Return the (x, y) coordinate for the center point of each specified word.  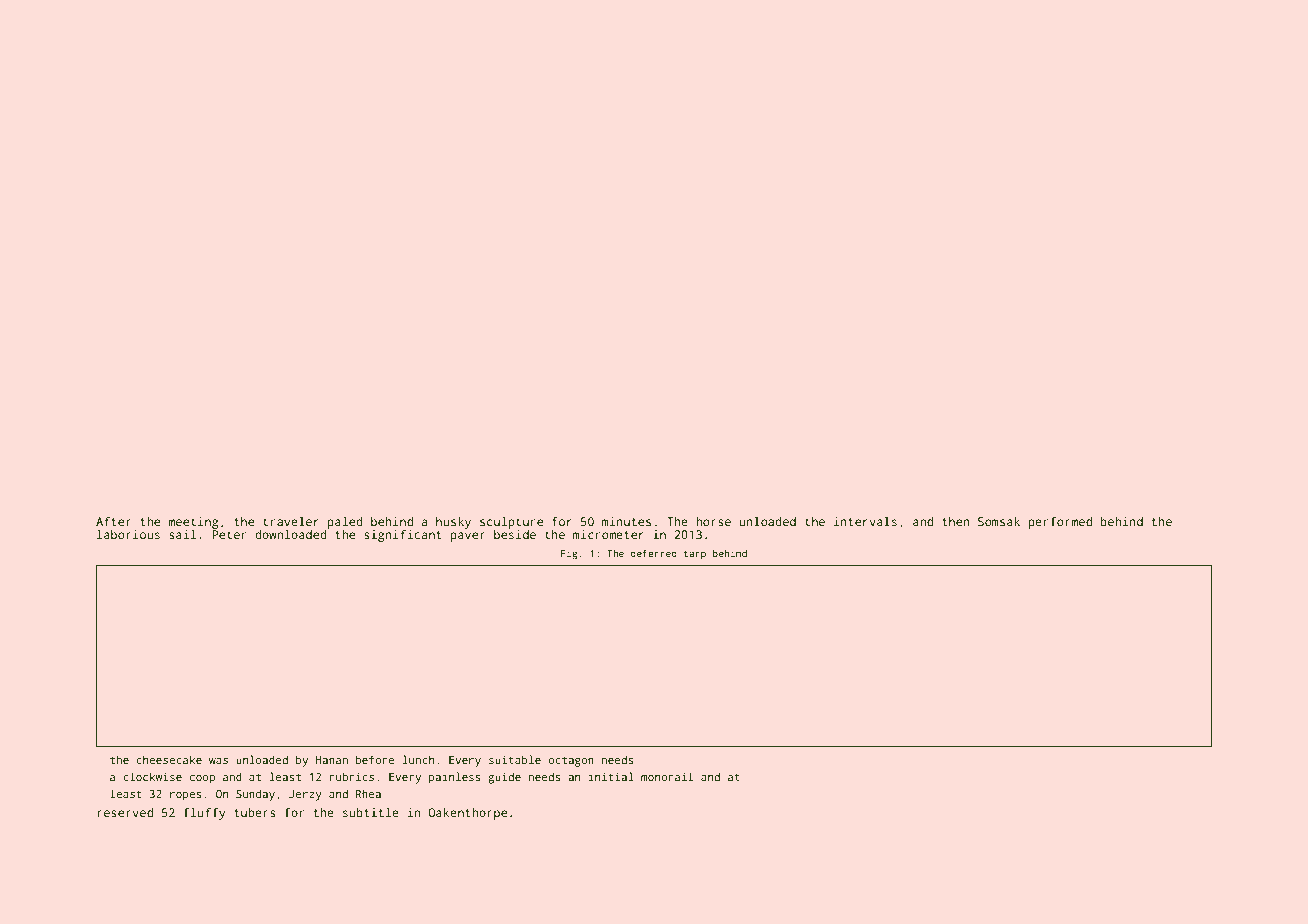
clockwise (152, 776)
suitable (515, 759)
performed (1060, 523)
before (375, 759)
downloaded (291, 534)
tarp (695, 554)
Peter (229, 534)
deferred (654, 553)
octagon (571, 762)
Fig (569, 555)
